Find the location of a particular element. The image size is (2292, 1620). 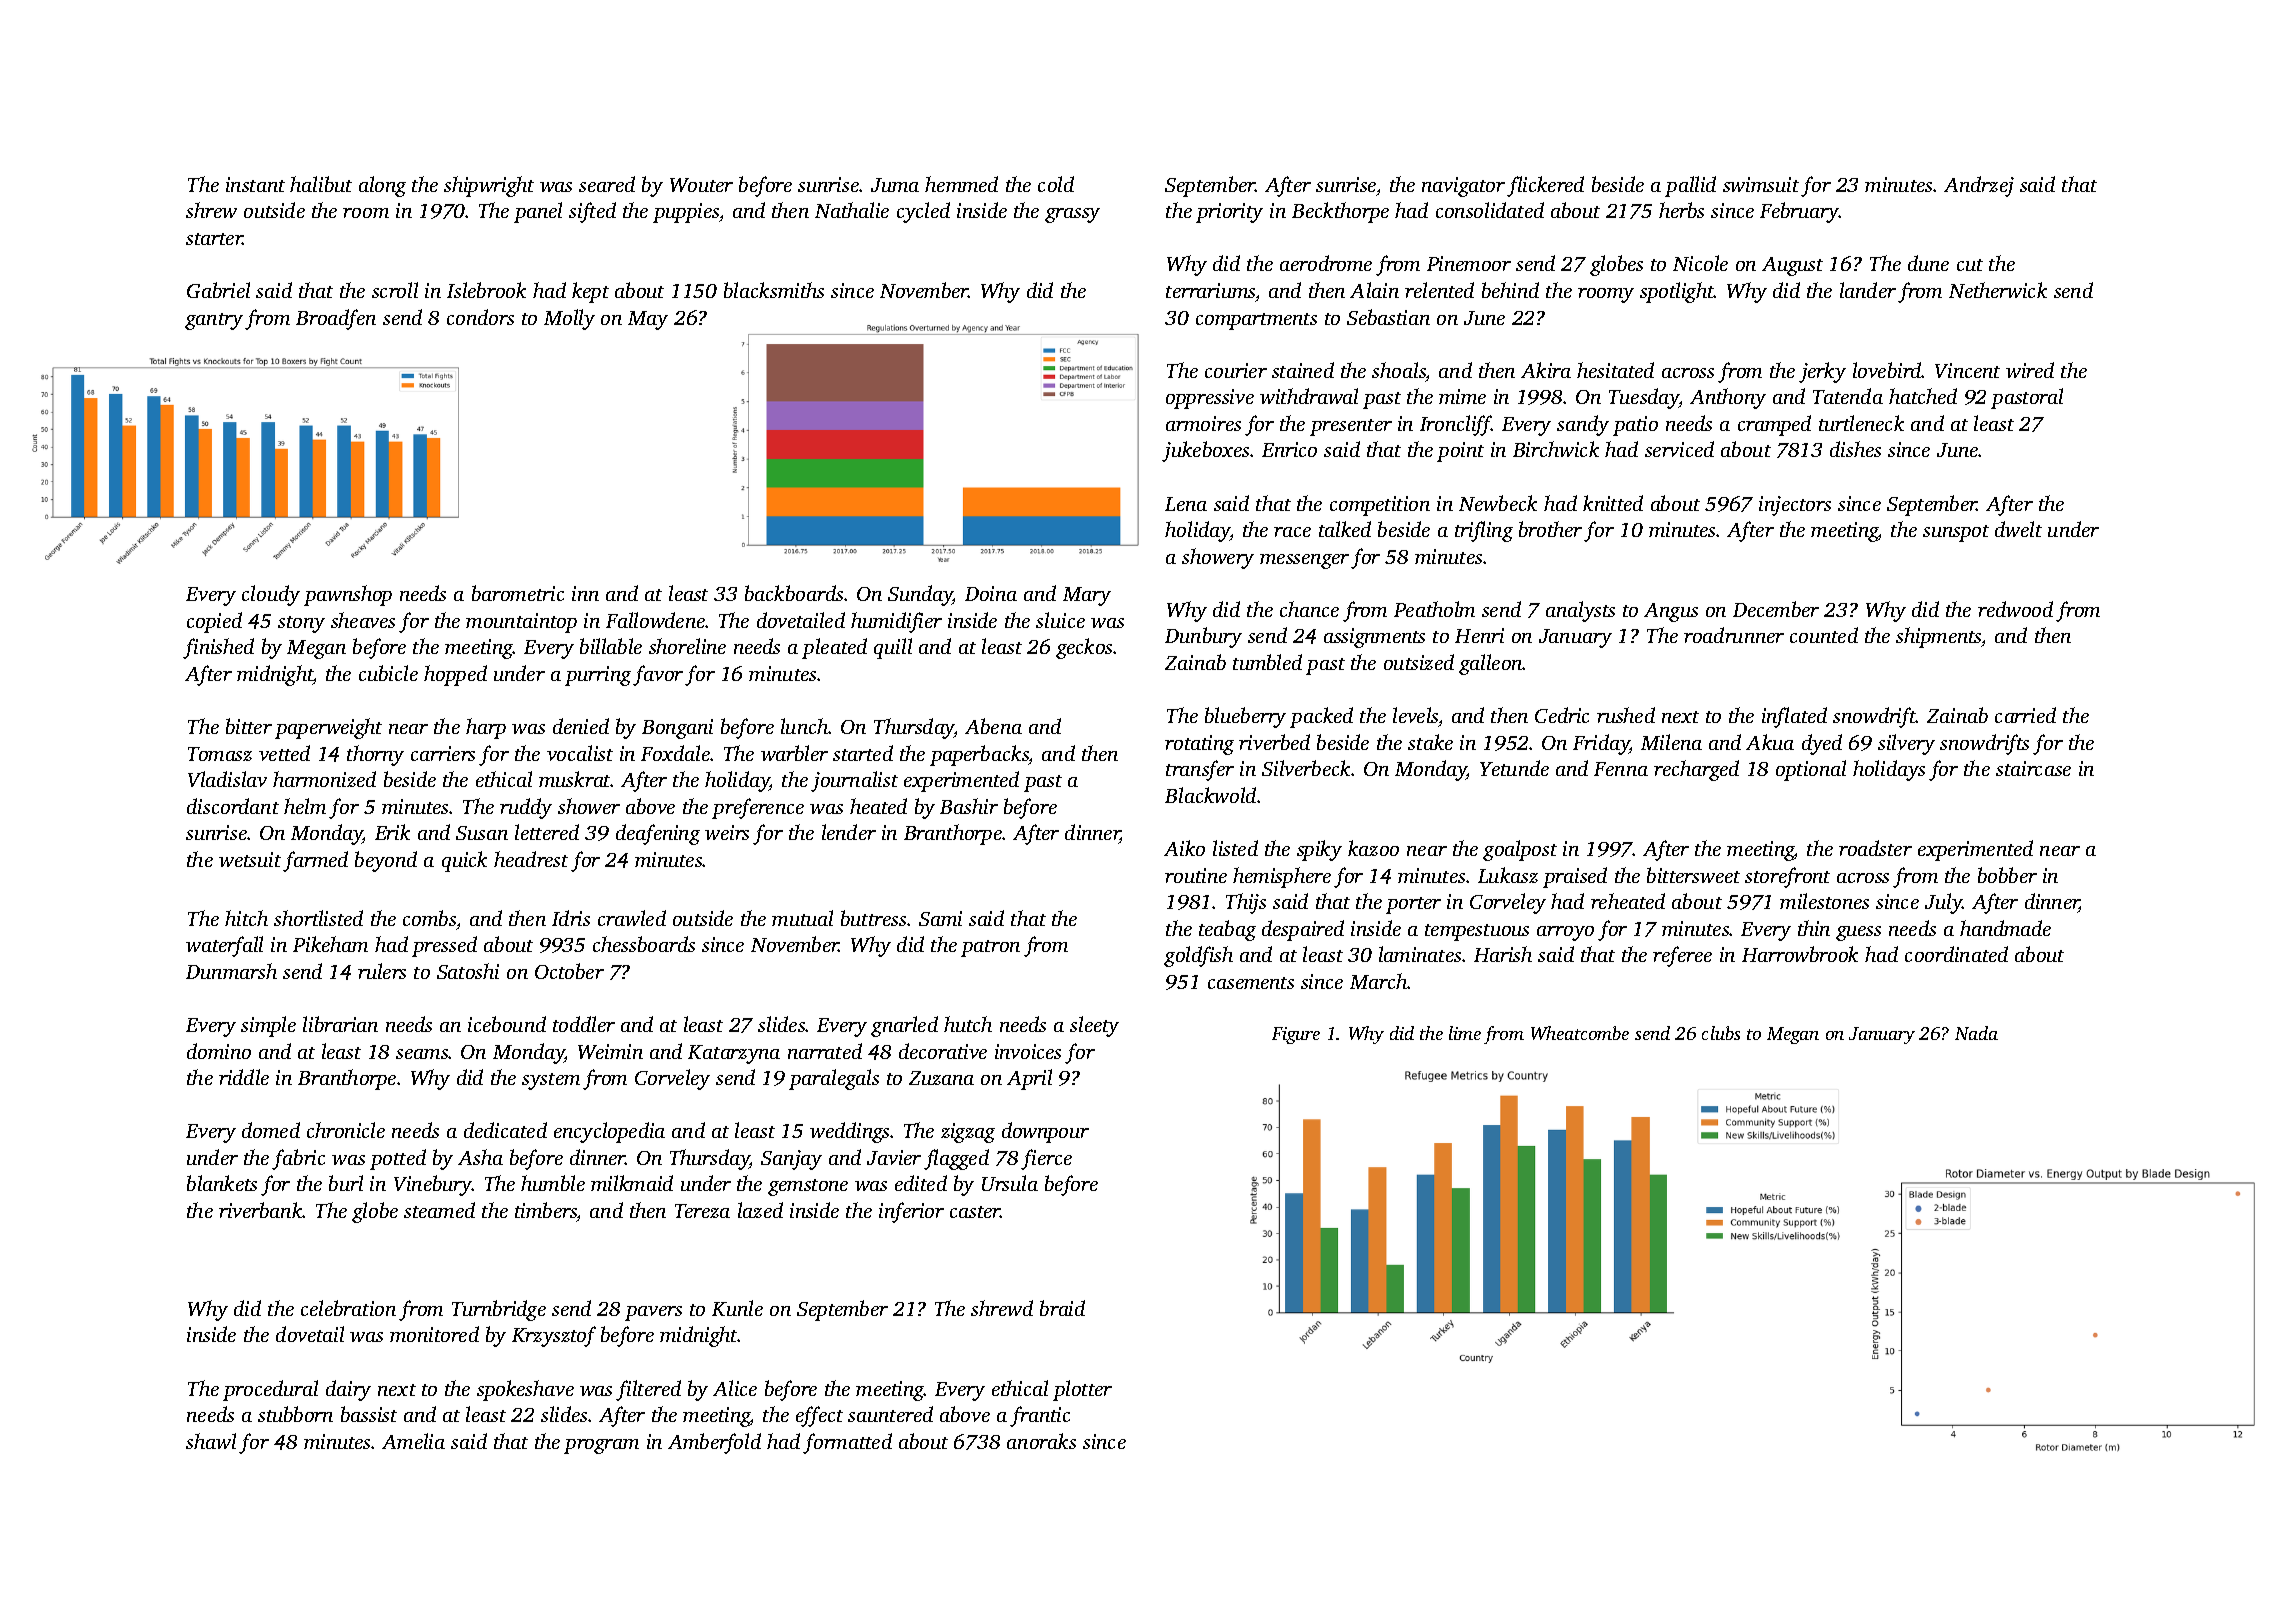

buttress is located at coordinates (873, 918).
